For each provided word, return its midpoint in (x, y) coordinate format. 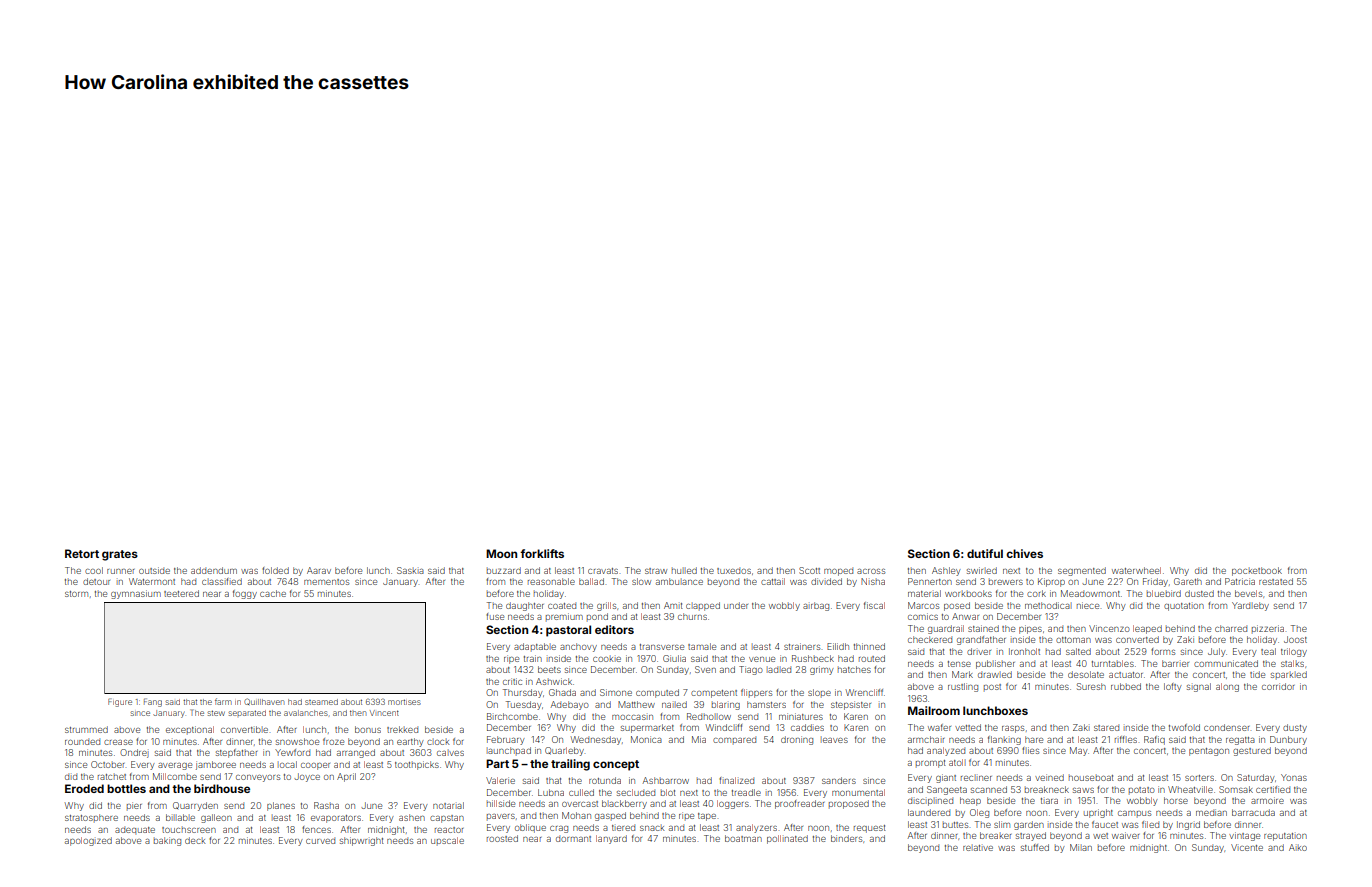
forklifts (542, 553)
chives (1024, 553)
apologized (88, 841)
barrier (1175, 663)
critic (512, 681)
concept (616, 765)
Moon (501, 553)
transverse (662, 647)
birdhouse (222, 788)
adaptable (535, 647)
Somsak (1236, 789)
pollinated (787, 839)
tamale (702, 646)
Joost (1295, 639)
